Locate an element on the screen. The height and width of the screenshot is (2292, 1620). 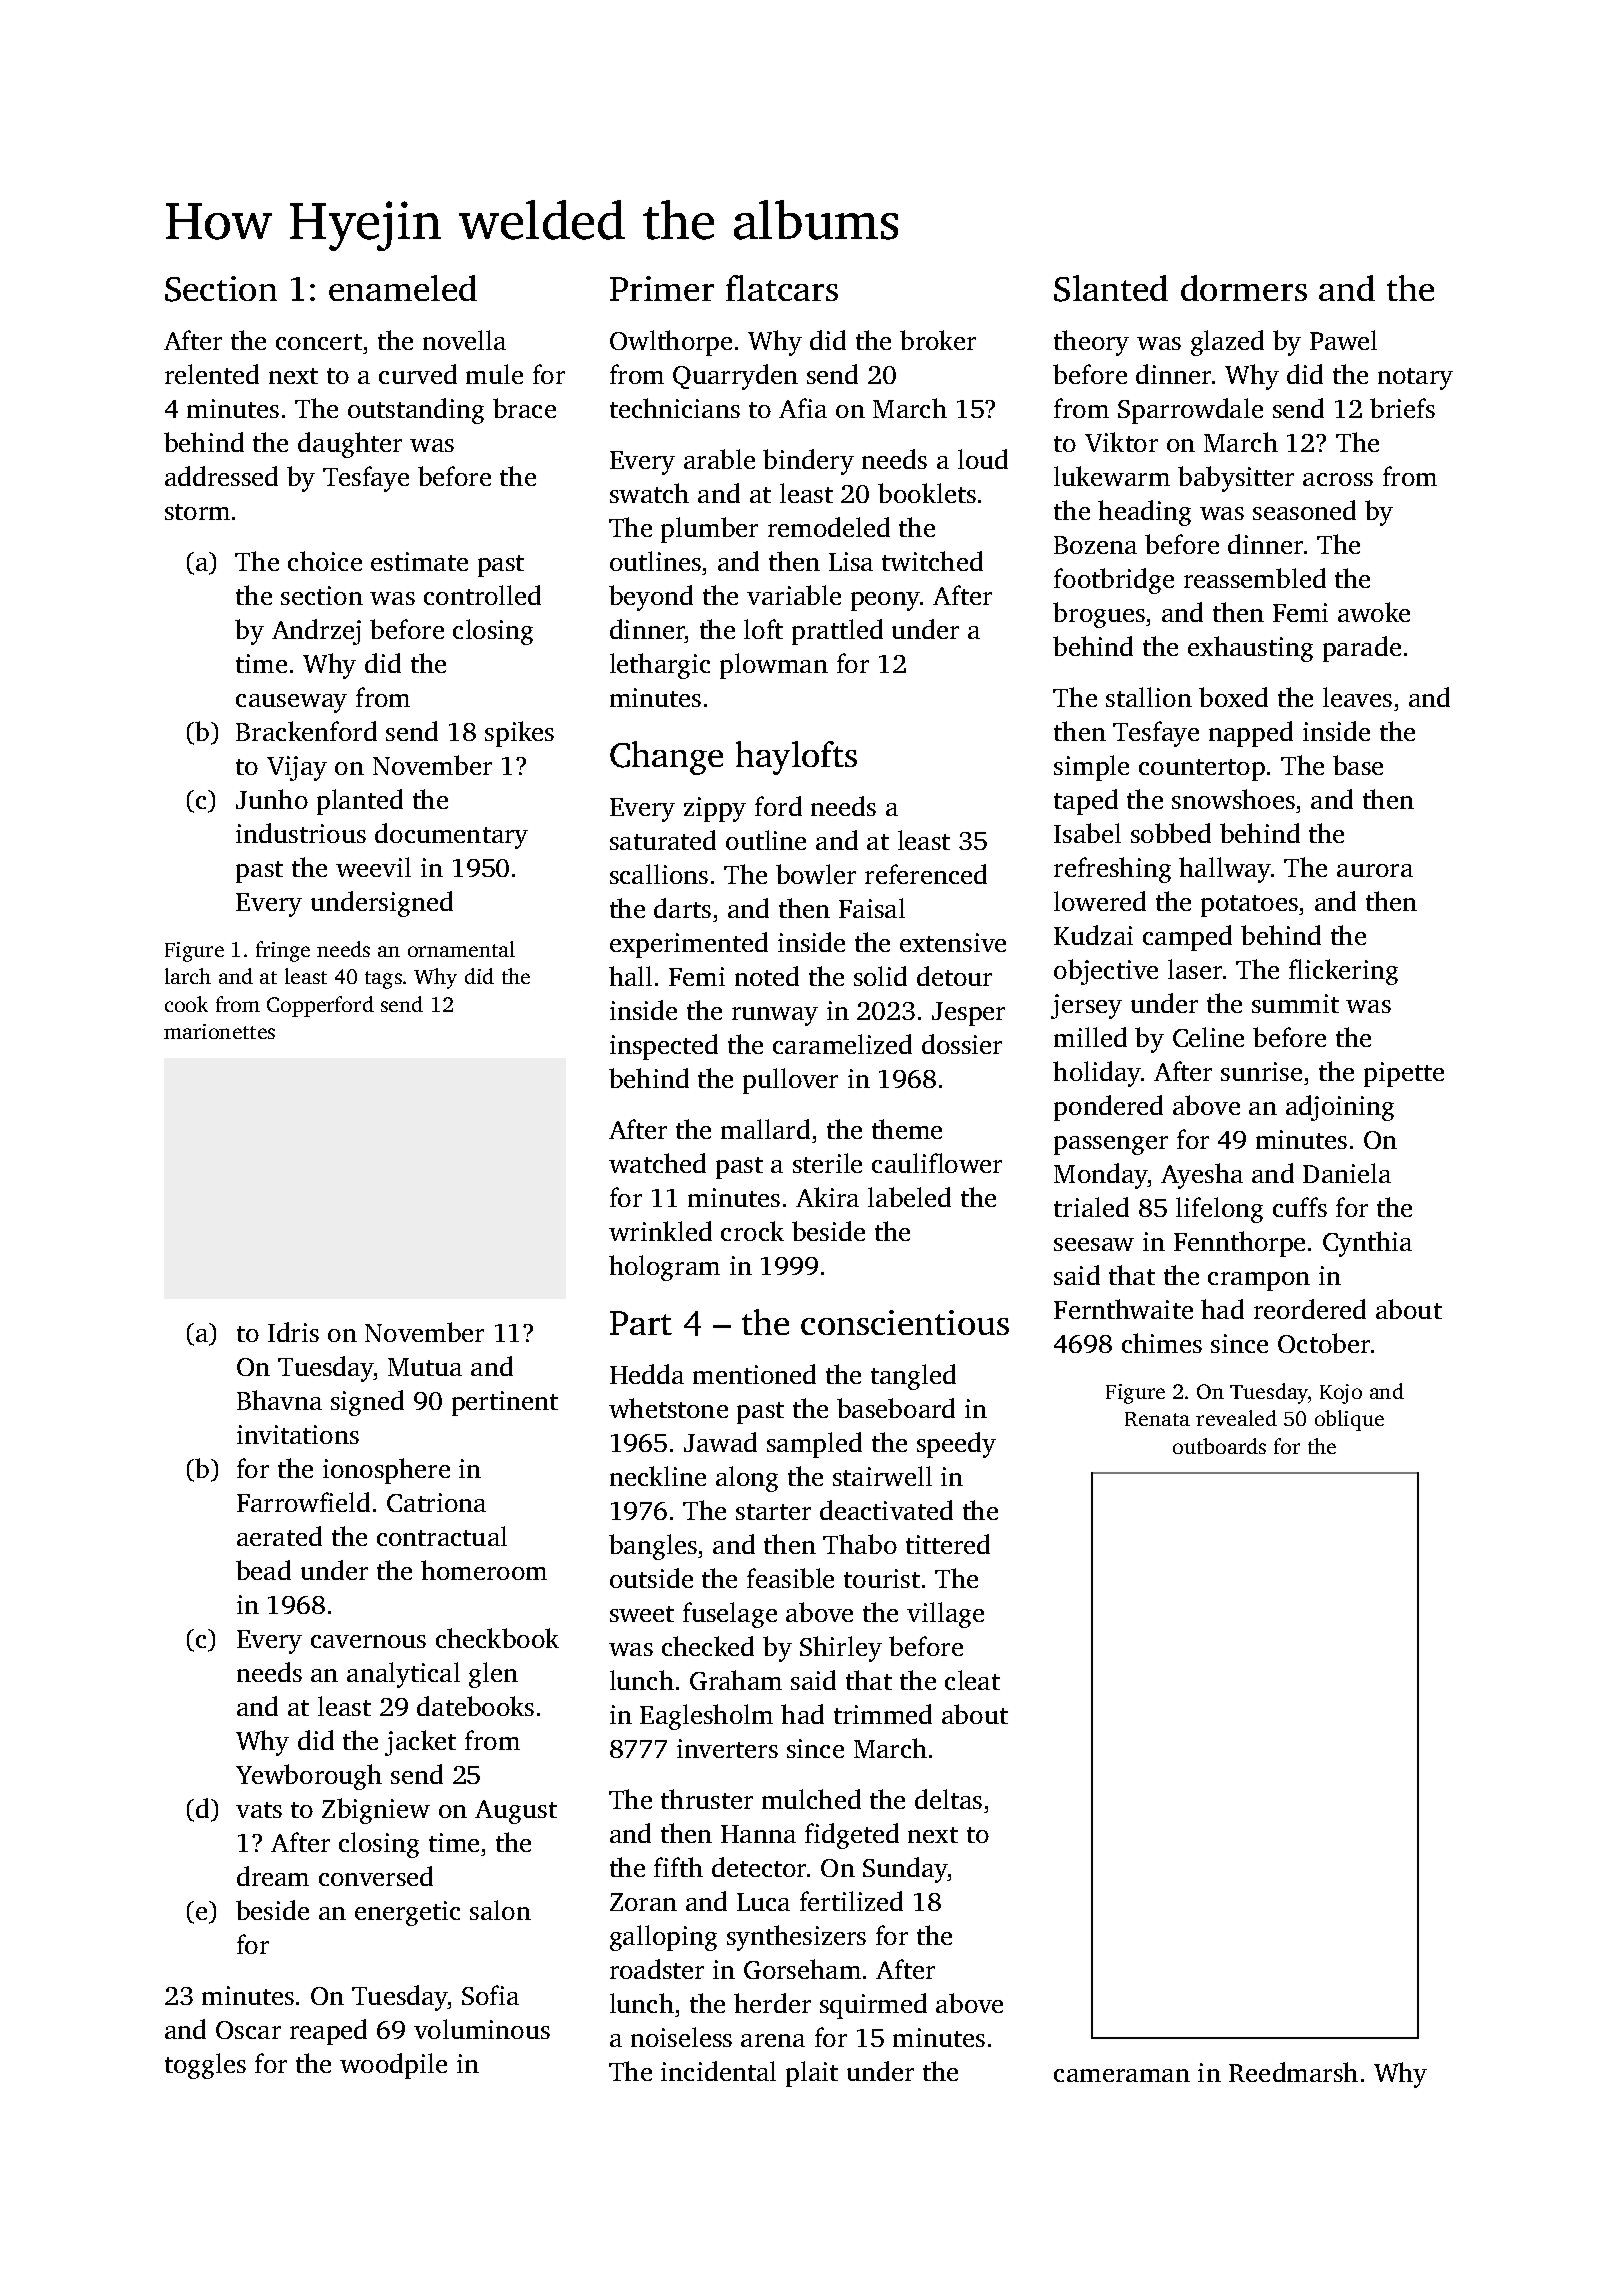
Zoran is located at coordinates (643, 1902).
